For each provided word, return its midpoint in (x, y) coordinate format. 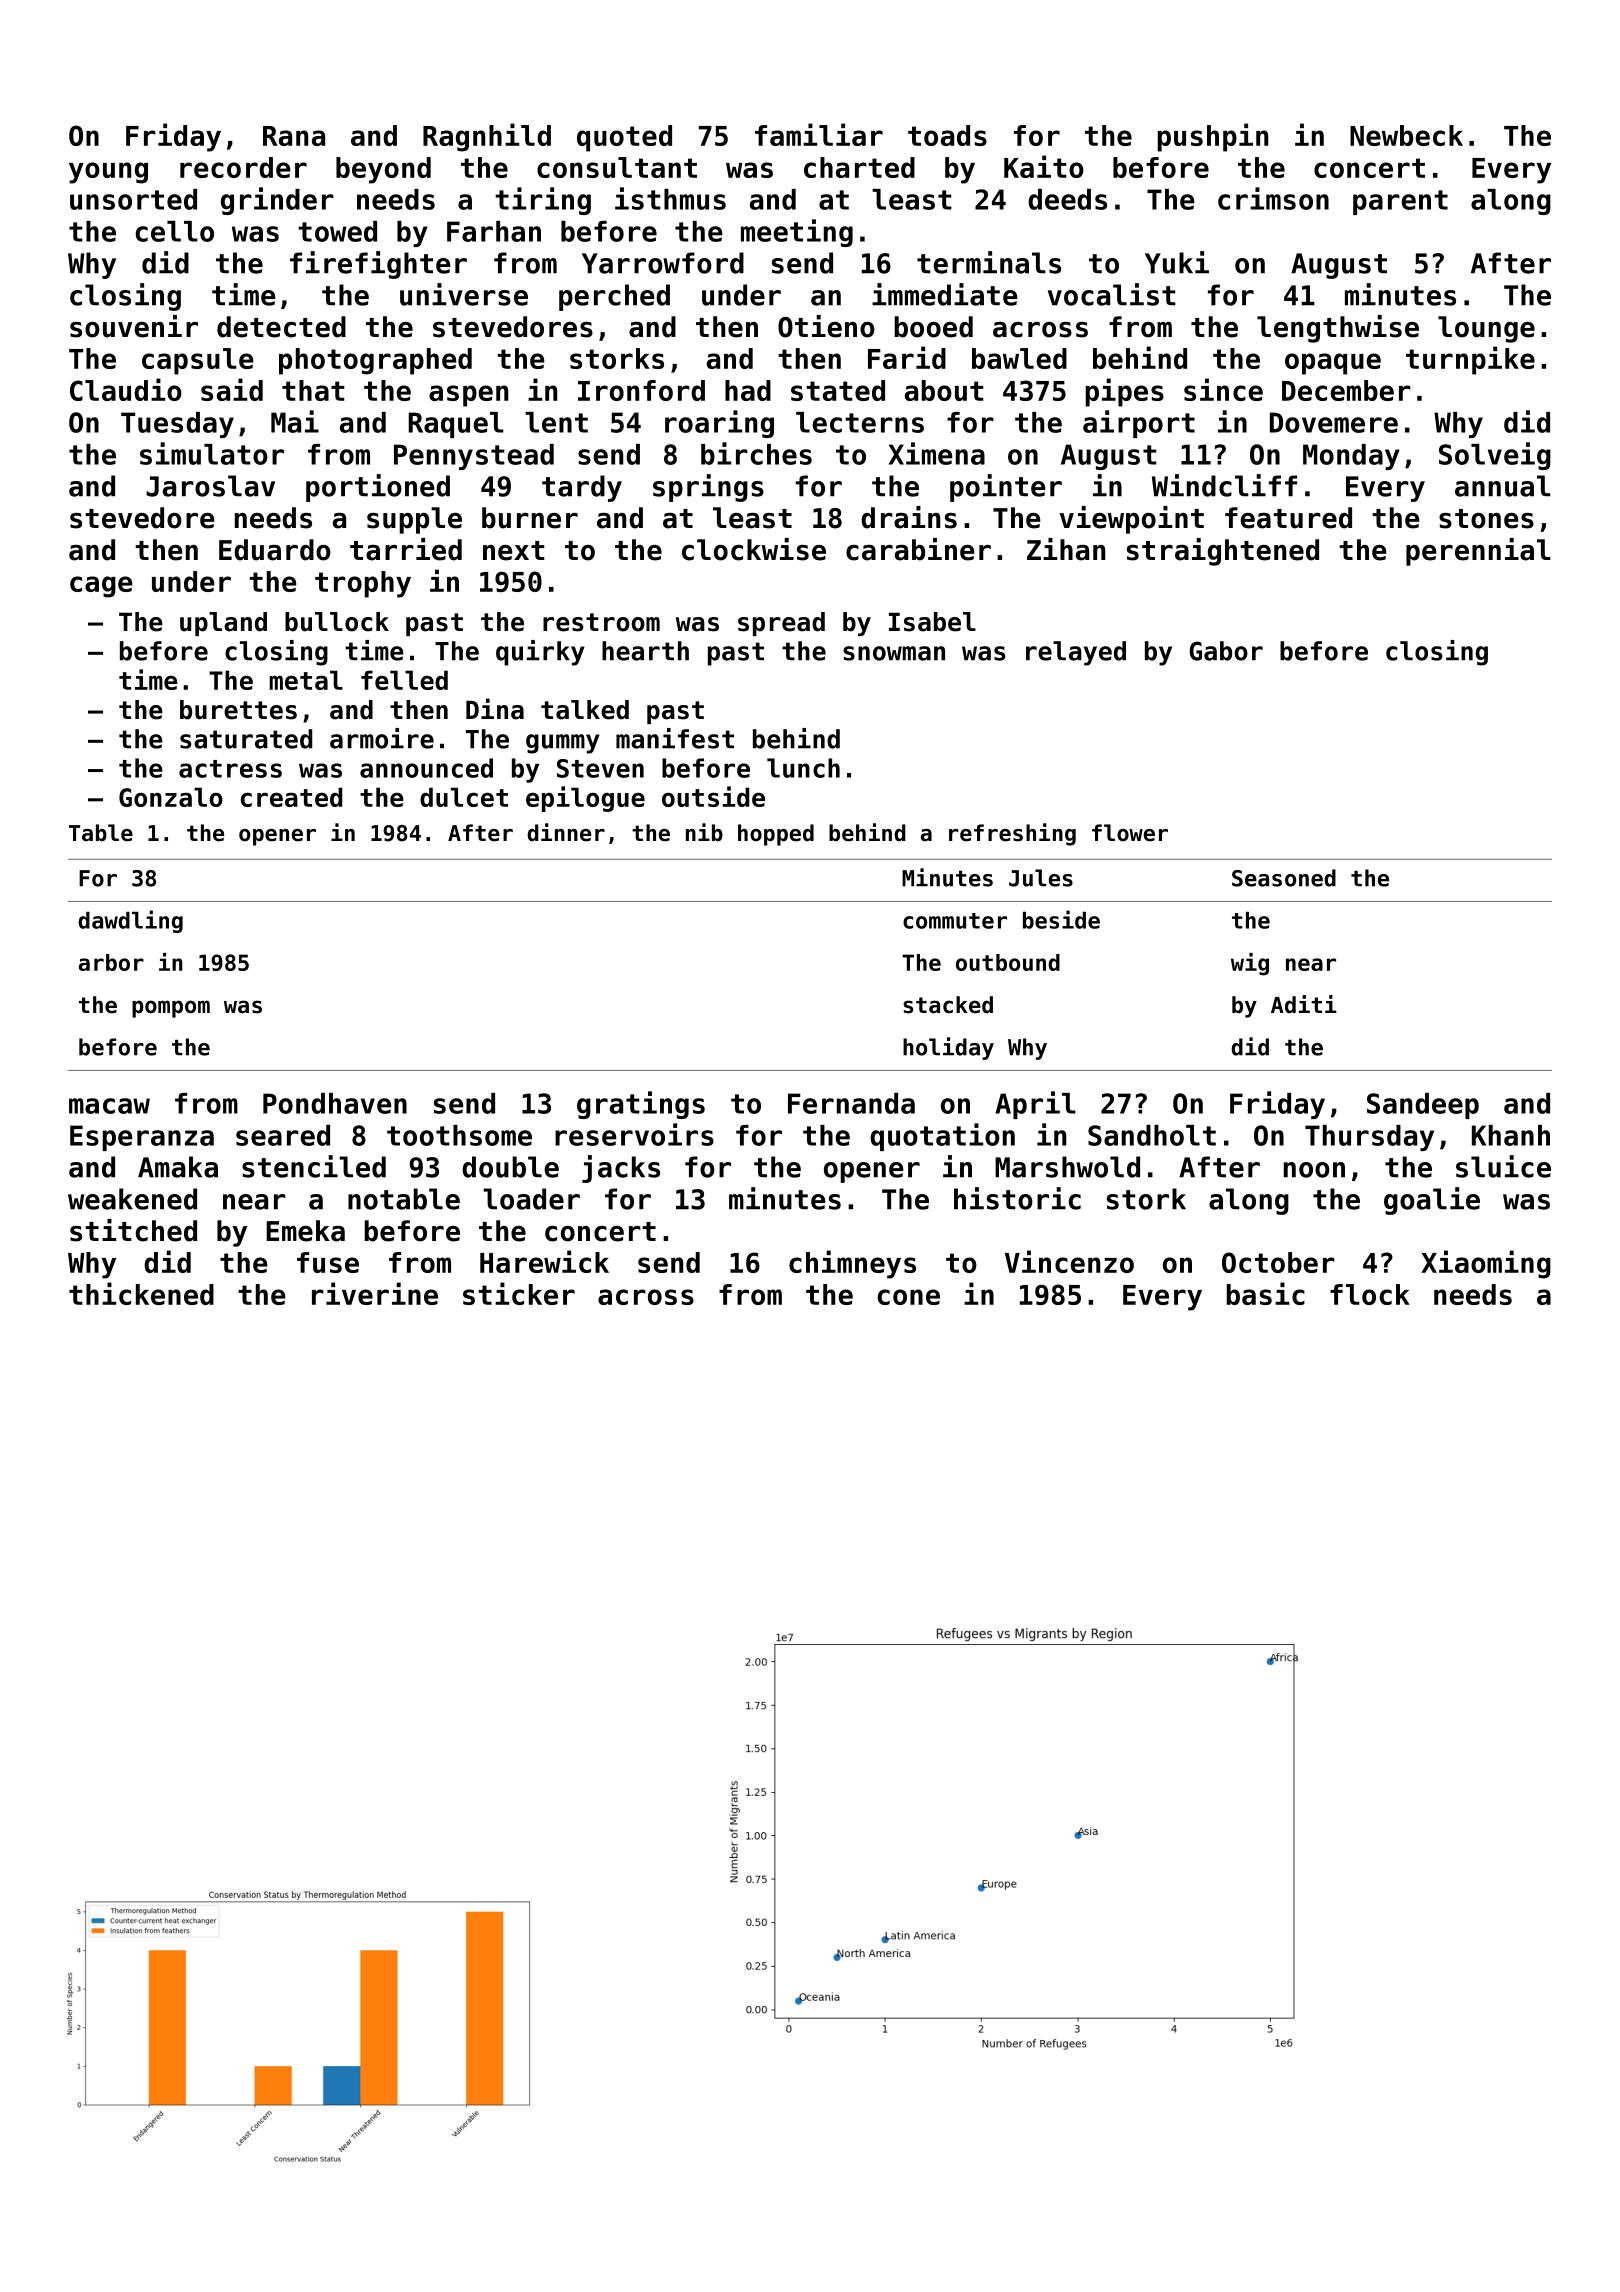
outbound (1008, 962)
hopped (776, 835)
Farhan (494, 231)
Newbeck (1406, 135)
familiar (819, 134)
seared (283, 1135)
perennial (1478, 552)
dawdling (130, 921)
